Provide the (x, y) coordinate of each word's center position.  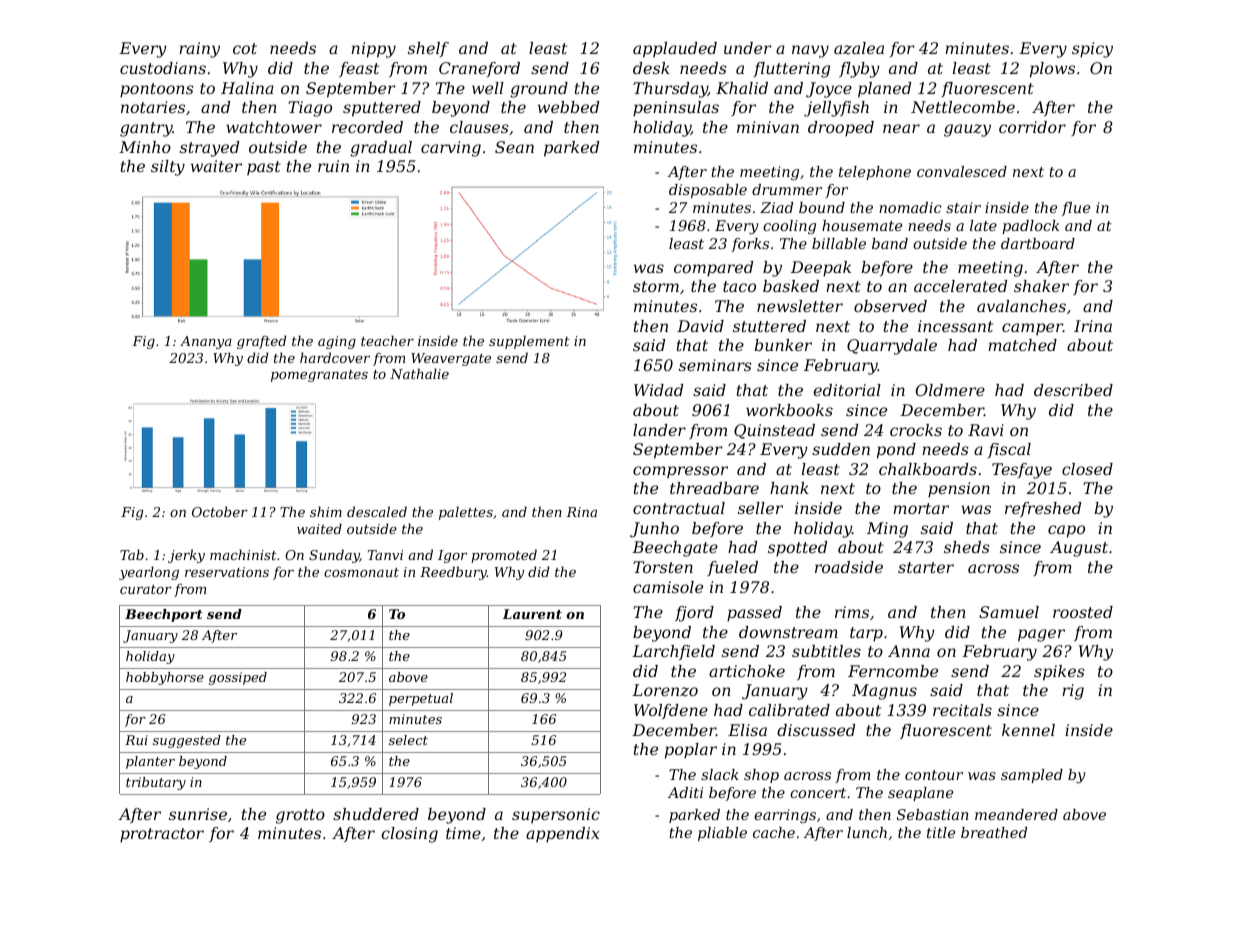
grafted (261, 342)
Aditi (685, 792)
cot (245, 48)
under (748, 48)
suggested (187, 741)
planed (884, 90)
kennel (1028, 730)
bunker (783, 345)
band (890, 243)
